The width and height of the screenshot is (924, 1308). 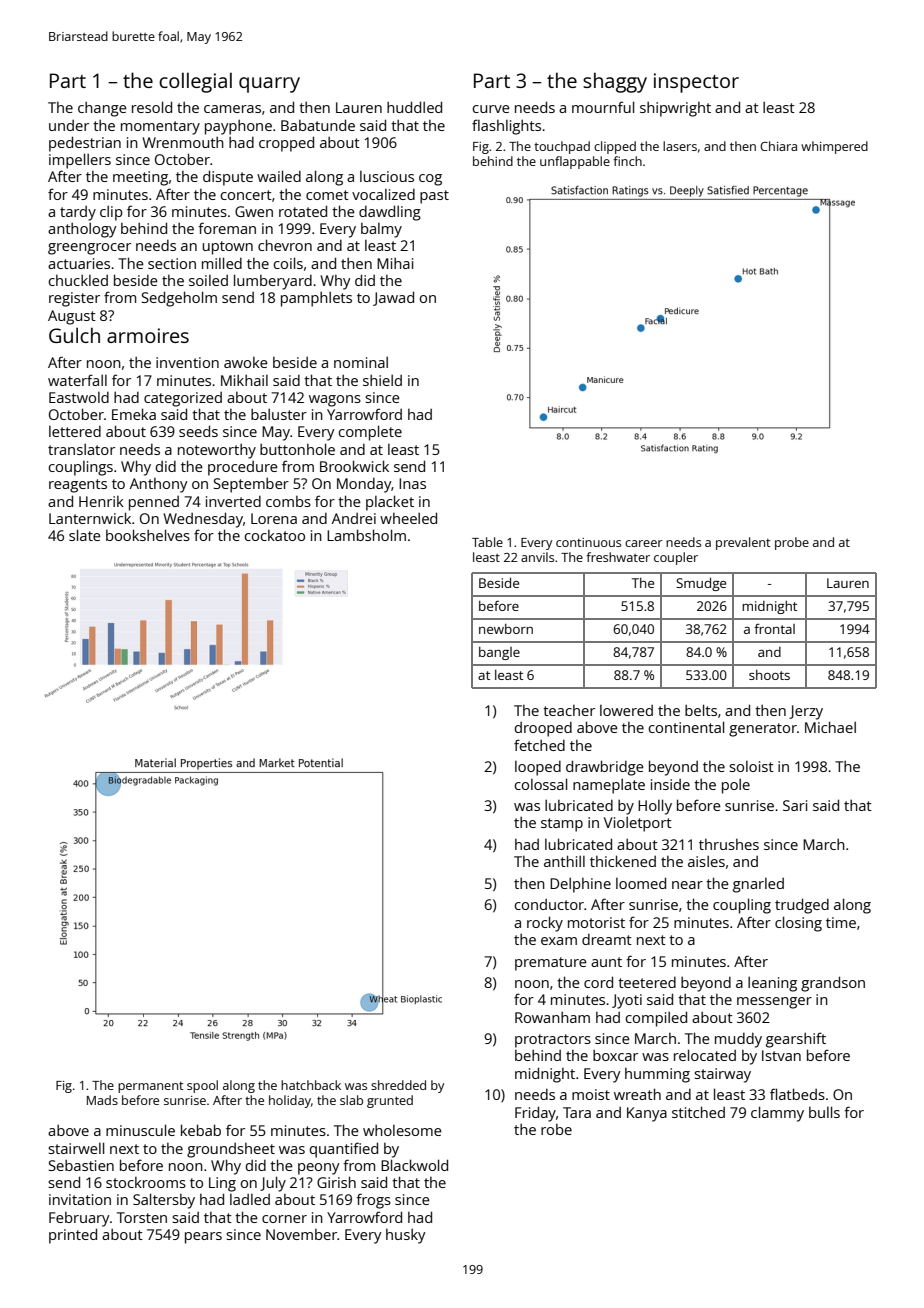 What do you see at coordinates (552, 1017) in the screenshot?
I see `Rowanham` at bounding box center [552, 1017].
